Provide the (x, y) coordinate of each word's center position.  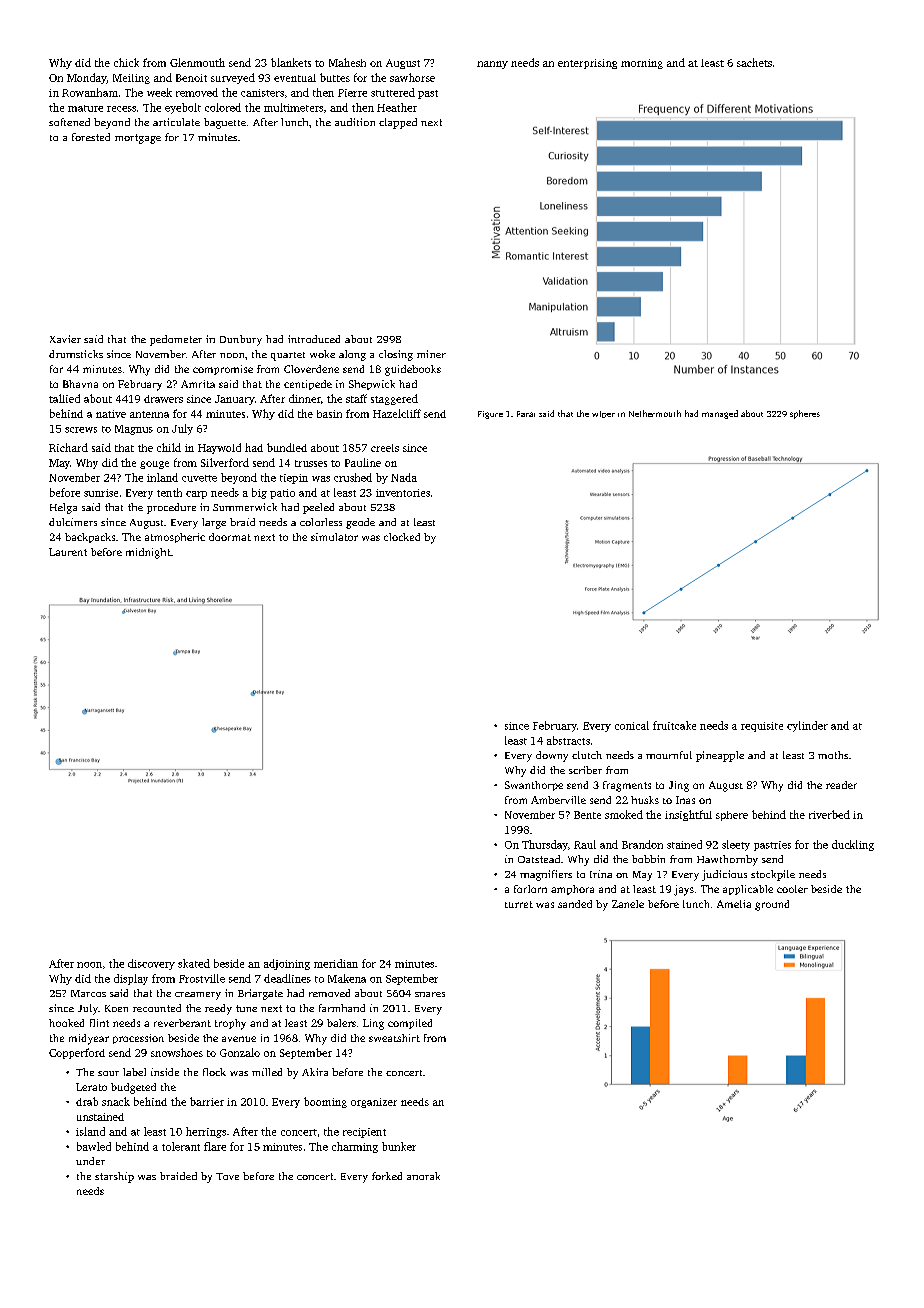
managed (720, 414)
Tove (227, 1176)
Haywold (219, 448)
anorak (423, 1176)
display (131, 979)
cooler (792, 889)
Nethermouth (655, 413)
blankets (291, 62)
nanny (492, 65)
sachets (754, 62)
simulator (334, 537)
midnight (148, 553)
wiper (603, 414)
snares (430, 994)
